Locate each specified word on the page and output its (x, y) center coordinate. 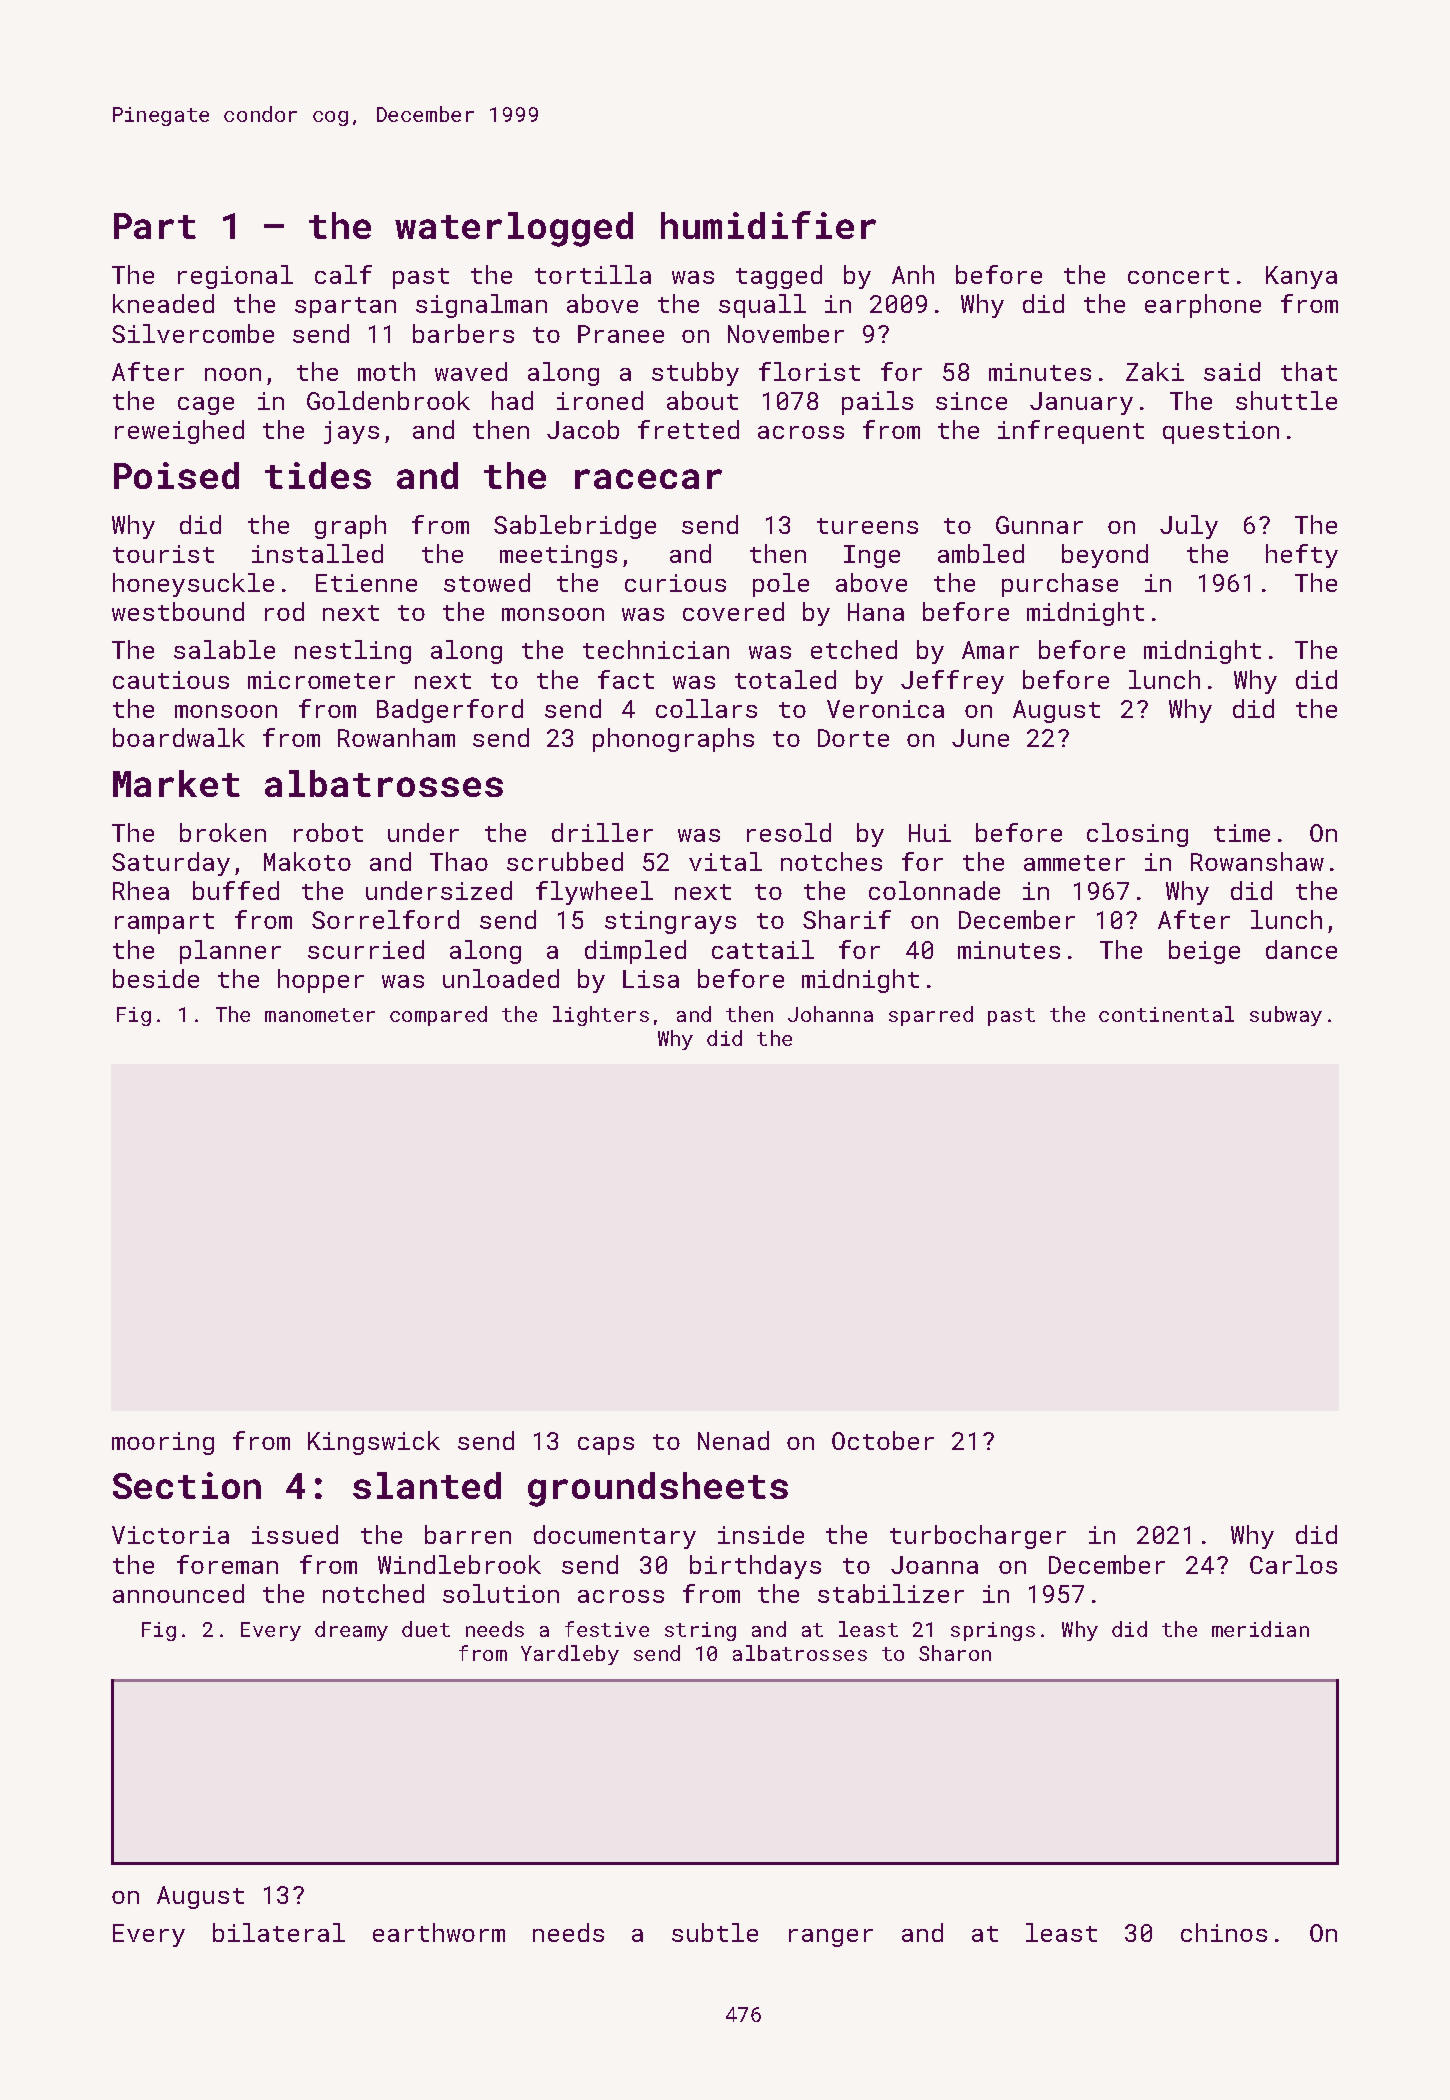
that (1309, 371)
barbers (463, 333)
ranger (831, 1938)
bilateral (279, 1932)
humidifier (768, 225)
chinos (1224, 1932)
